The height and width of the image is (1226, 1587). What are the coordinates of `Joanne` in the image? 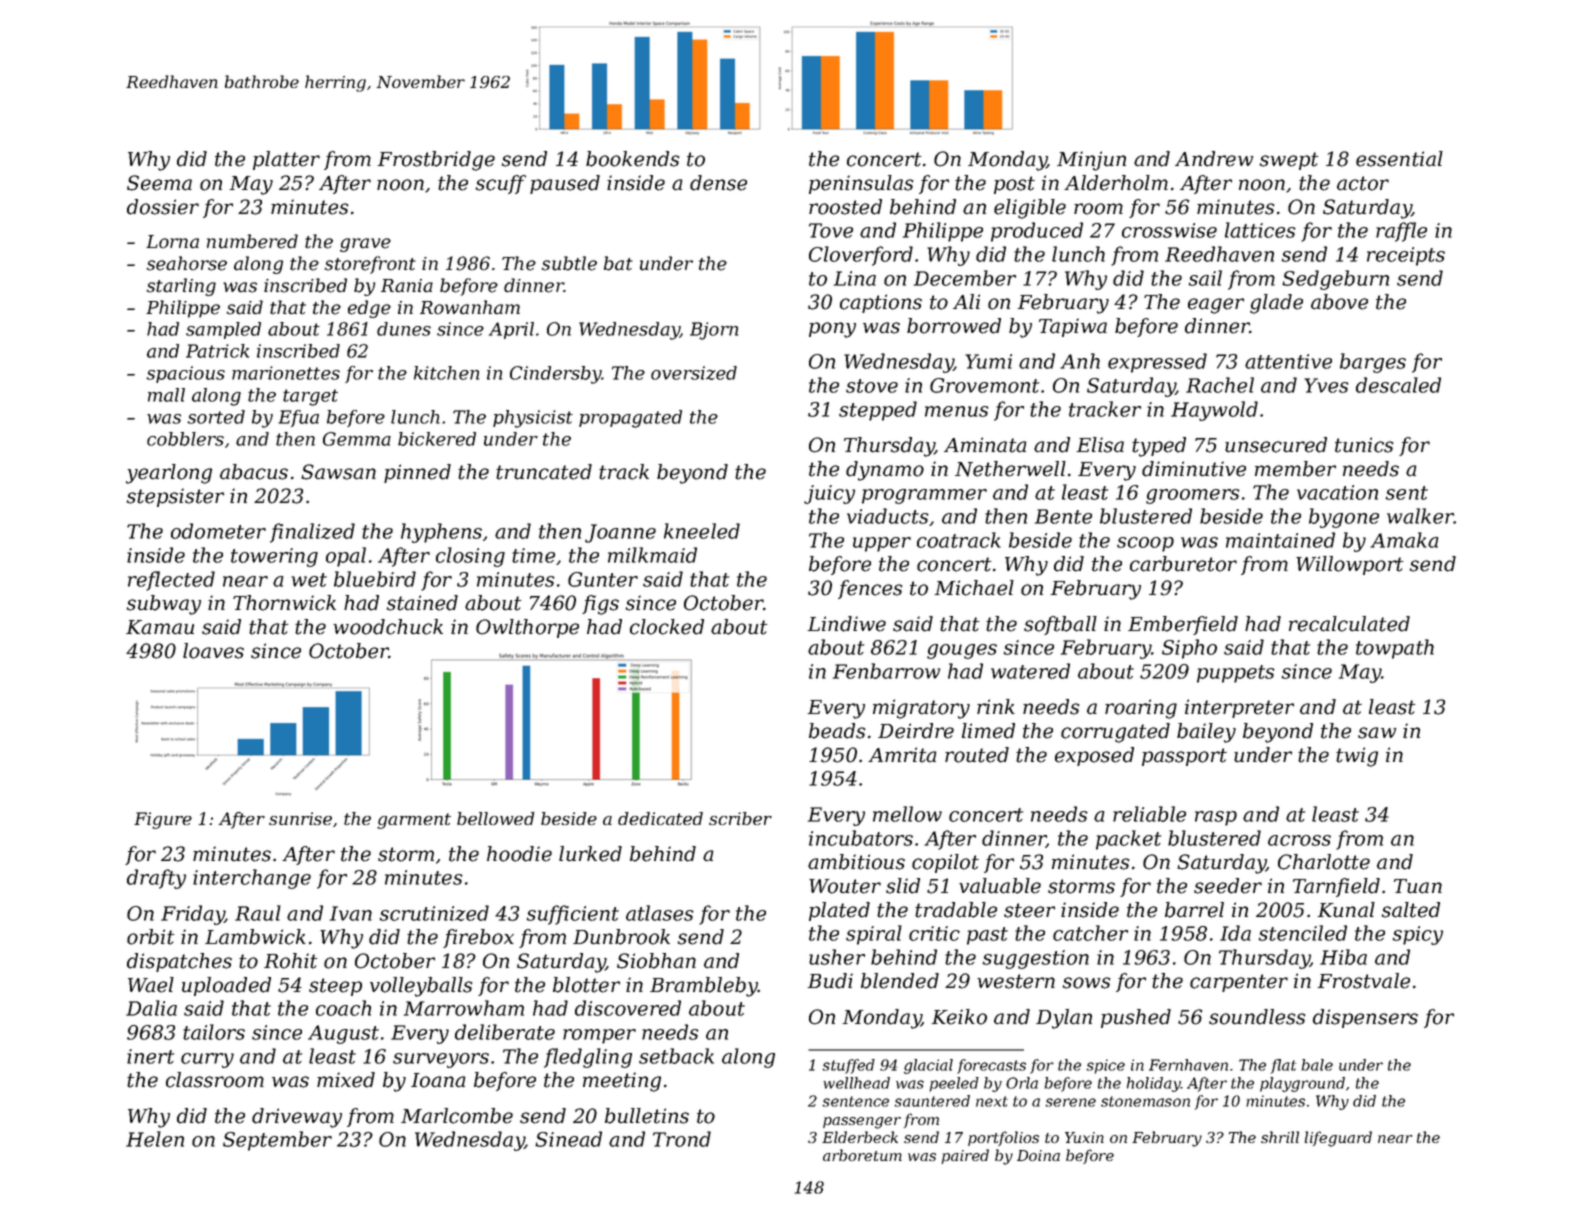 It's located at (620, 533).
